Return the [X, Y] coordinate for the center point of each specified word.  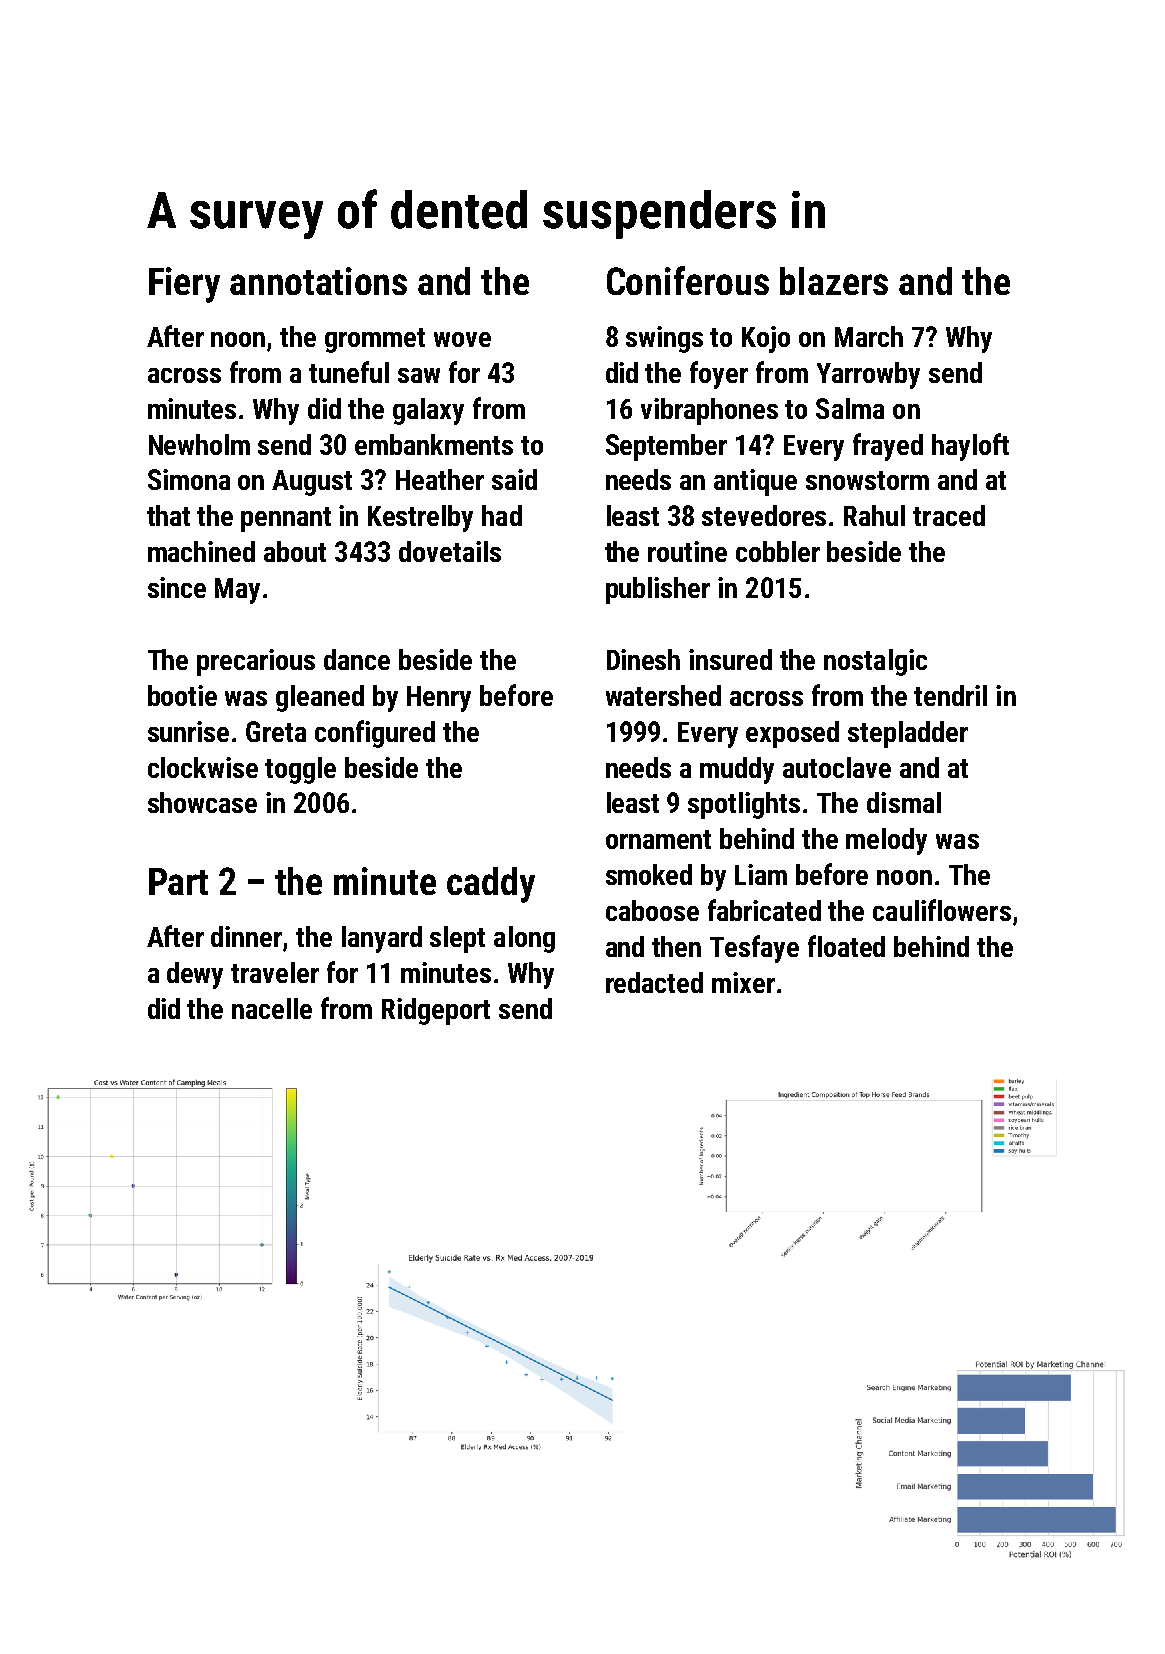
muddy [737, 770]
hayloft [970, 447]
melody [886, 841]
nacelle [272, 1008]
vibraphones [709, 411]
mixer [743, 982]
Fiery [184, 285]
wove [462, 339]
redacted [654, 982]
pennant [286, 519]
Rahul [874, 515]
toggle [300, 770]
